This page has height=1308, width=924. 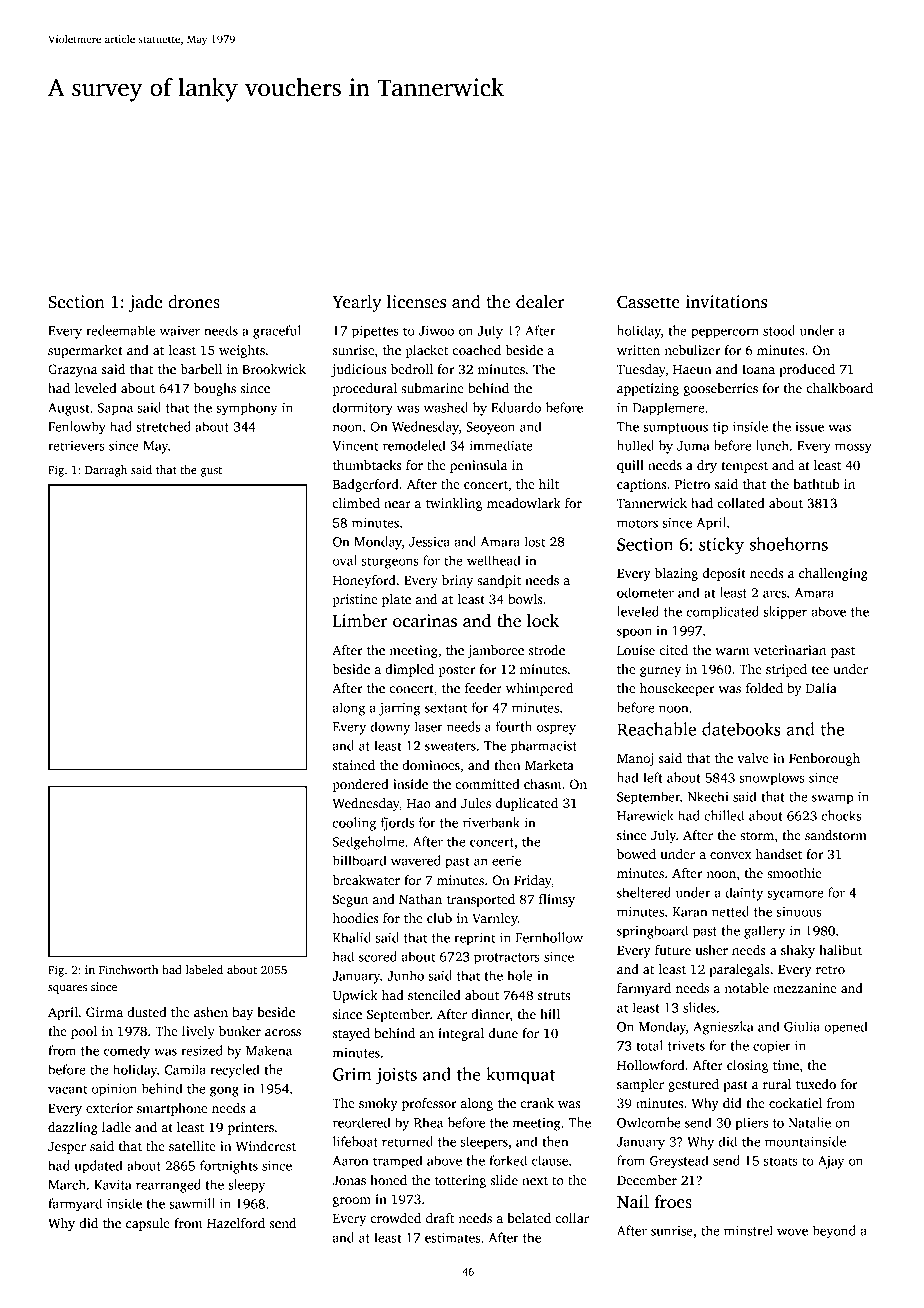 What do you see at coordinates (525, 599) in the page?
I see `bowls` at bounding box center [525, 599].
